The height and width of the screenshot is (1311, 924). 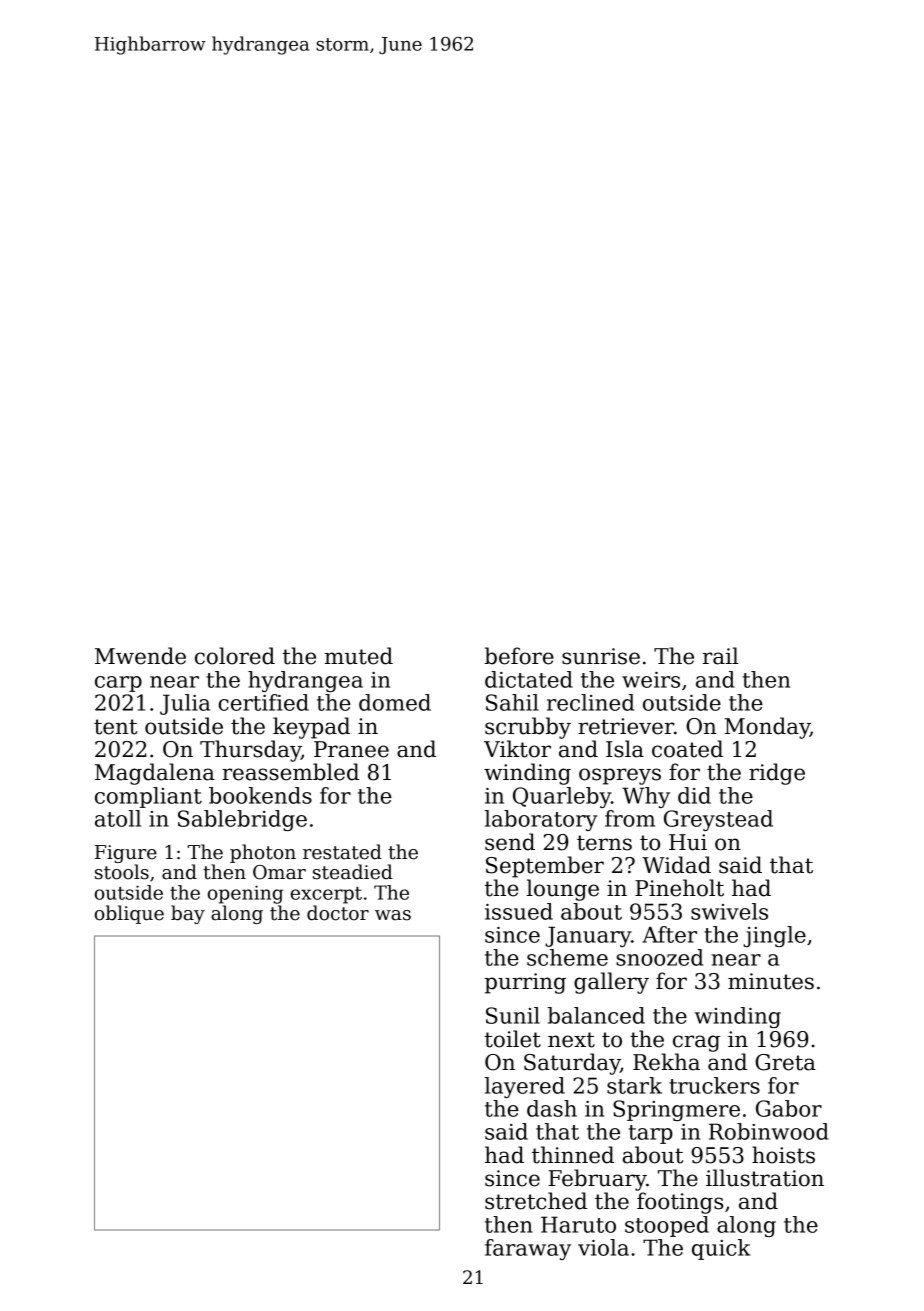 I want to click on dash, so click(x=552, y=1108).
